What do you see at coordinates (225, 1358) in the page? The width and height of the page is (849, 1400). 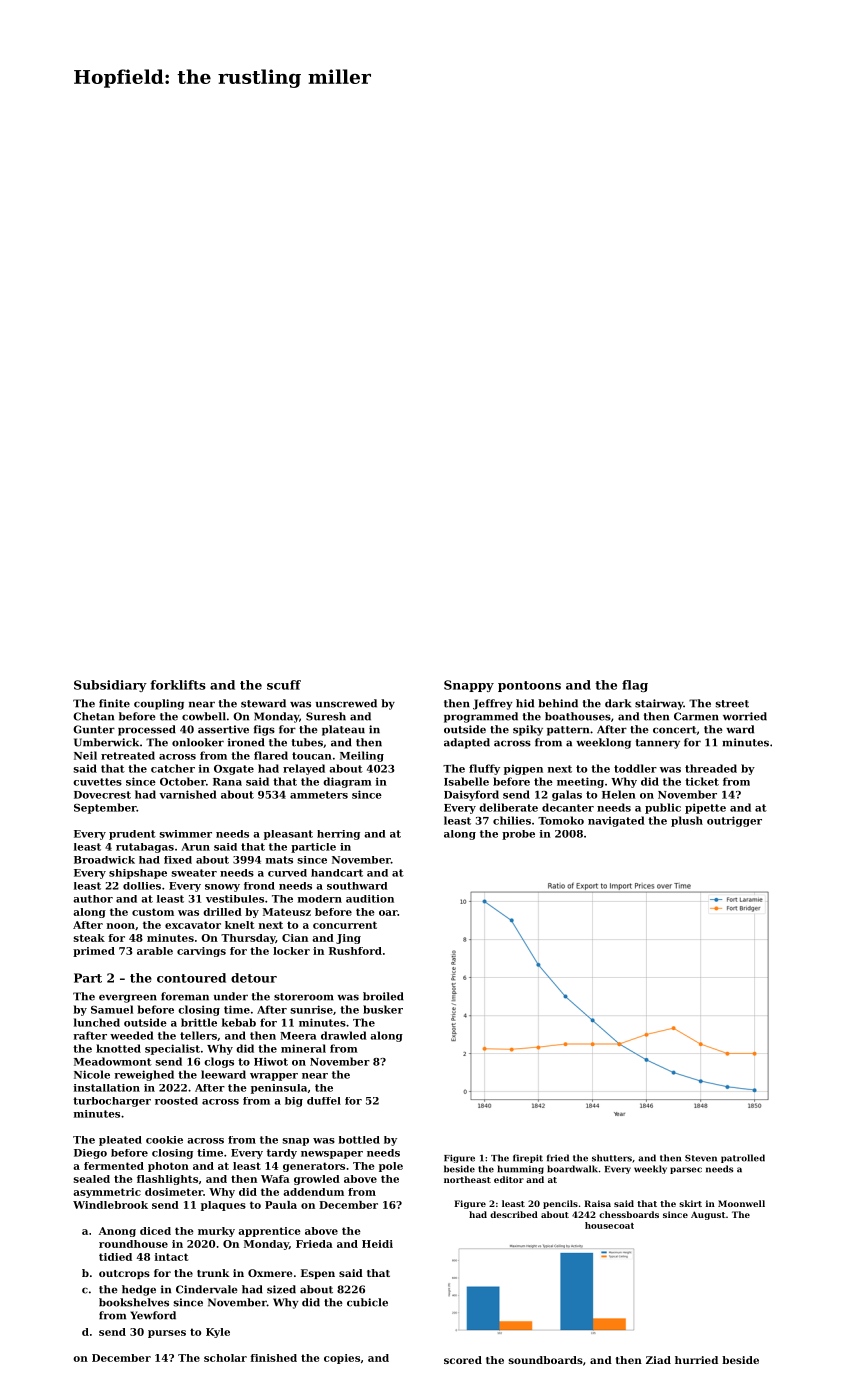 I see `scholar` at bounding box center [225, 1358].
